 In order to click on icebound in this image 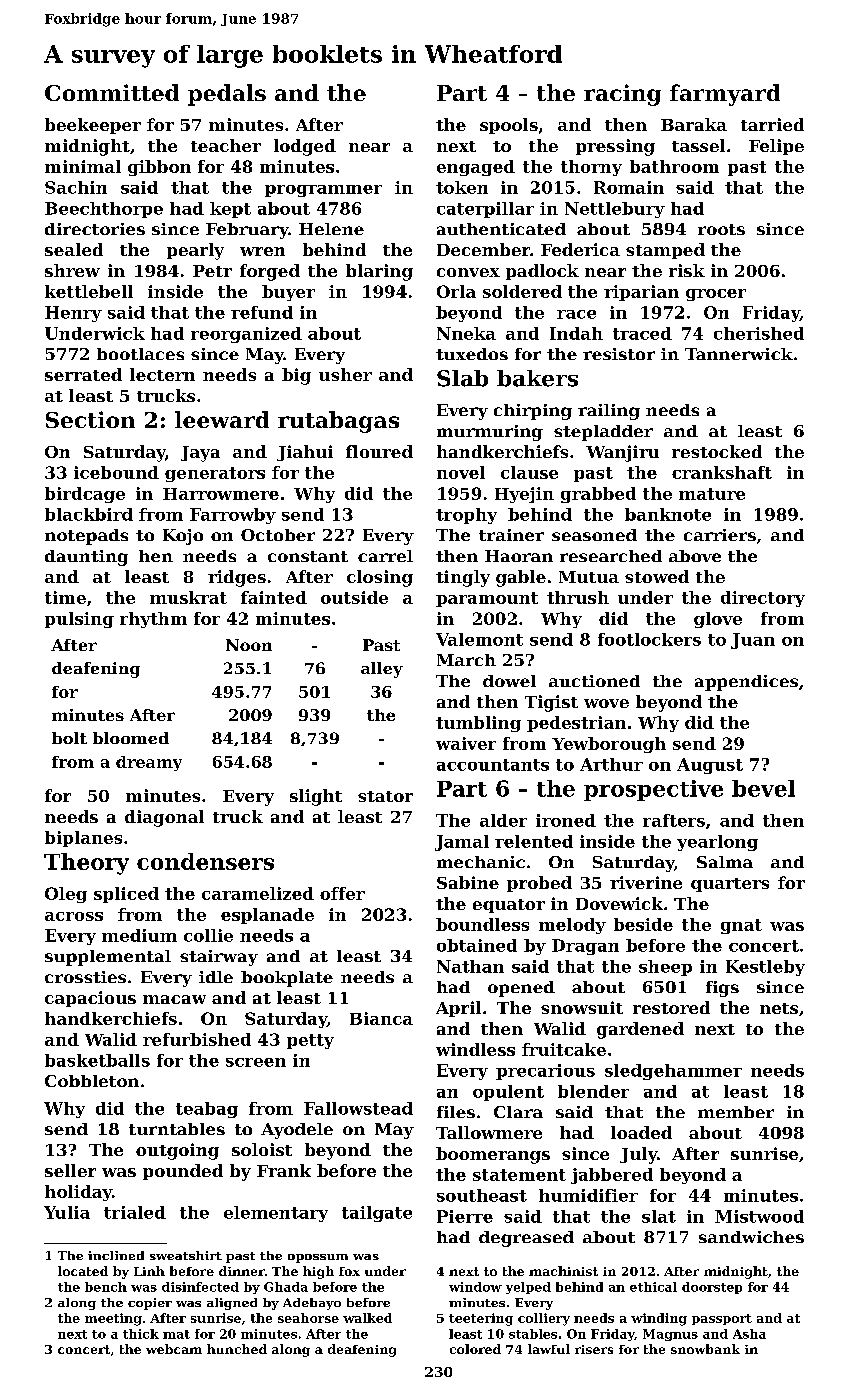, I will do `click(116, 472)`.
